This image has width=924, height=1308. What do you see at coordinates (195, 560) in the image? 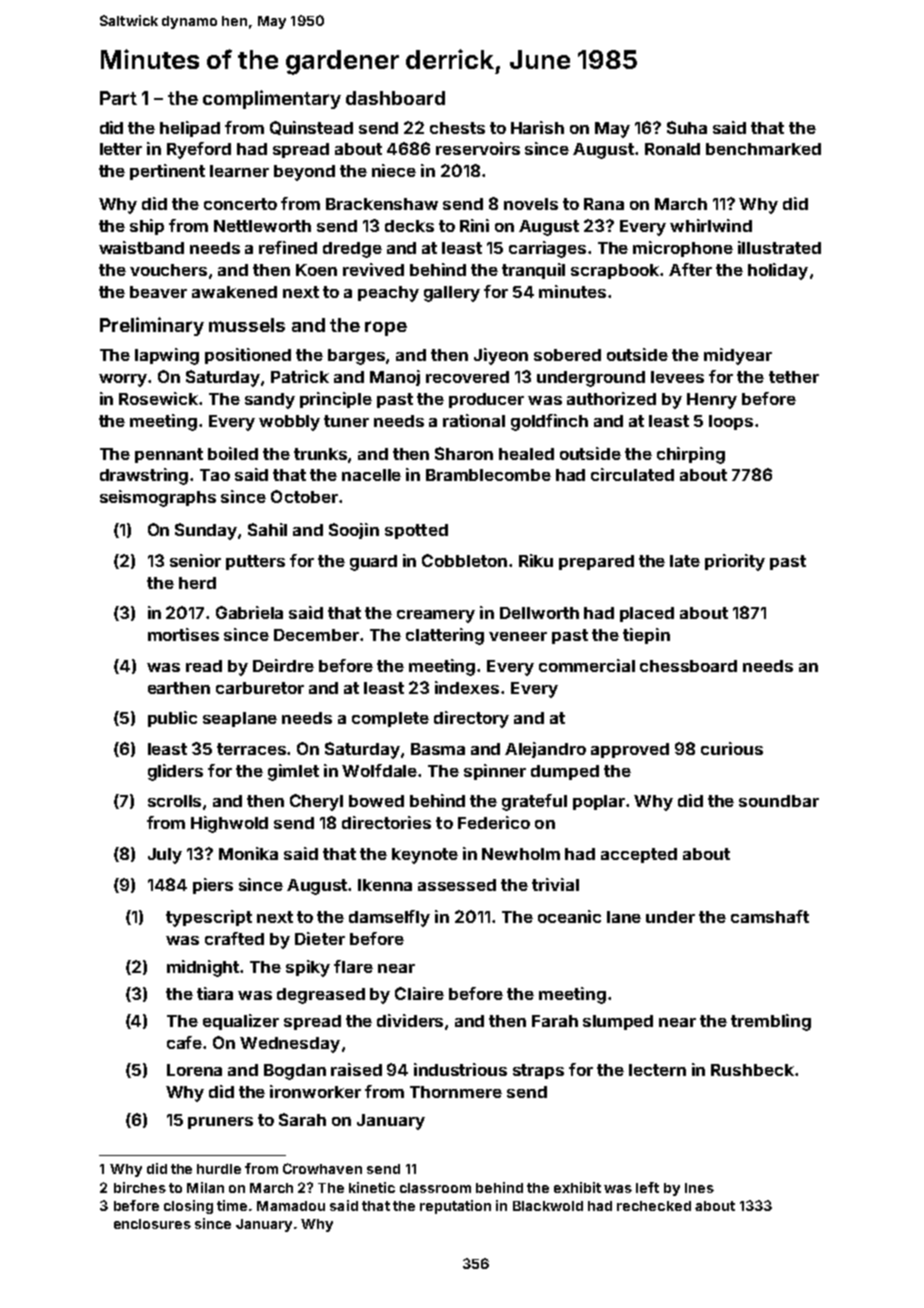
I see `senior` at bounding box center [195, 560].
